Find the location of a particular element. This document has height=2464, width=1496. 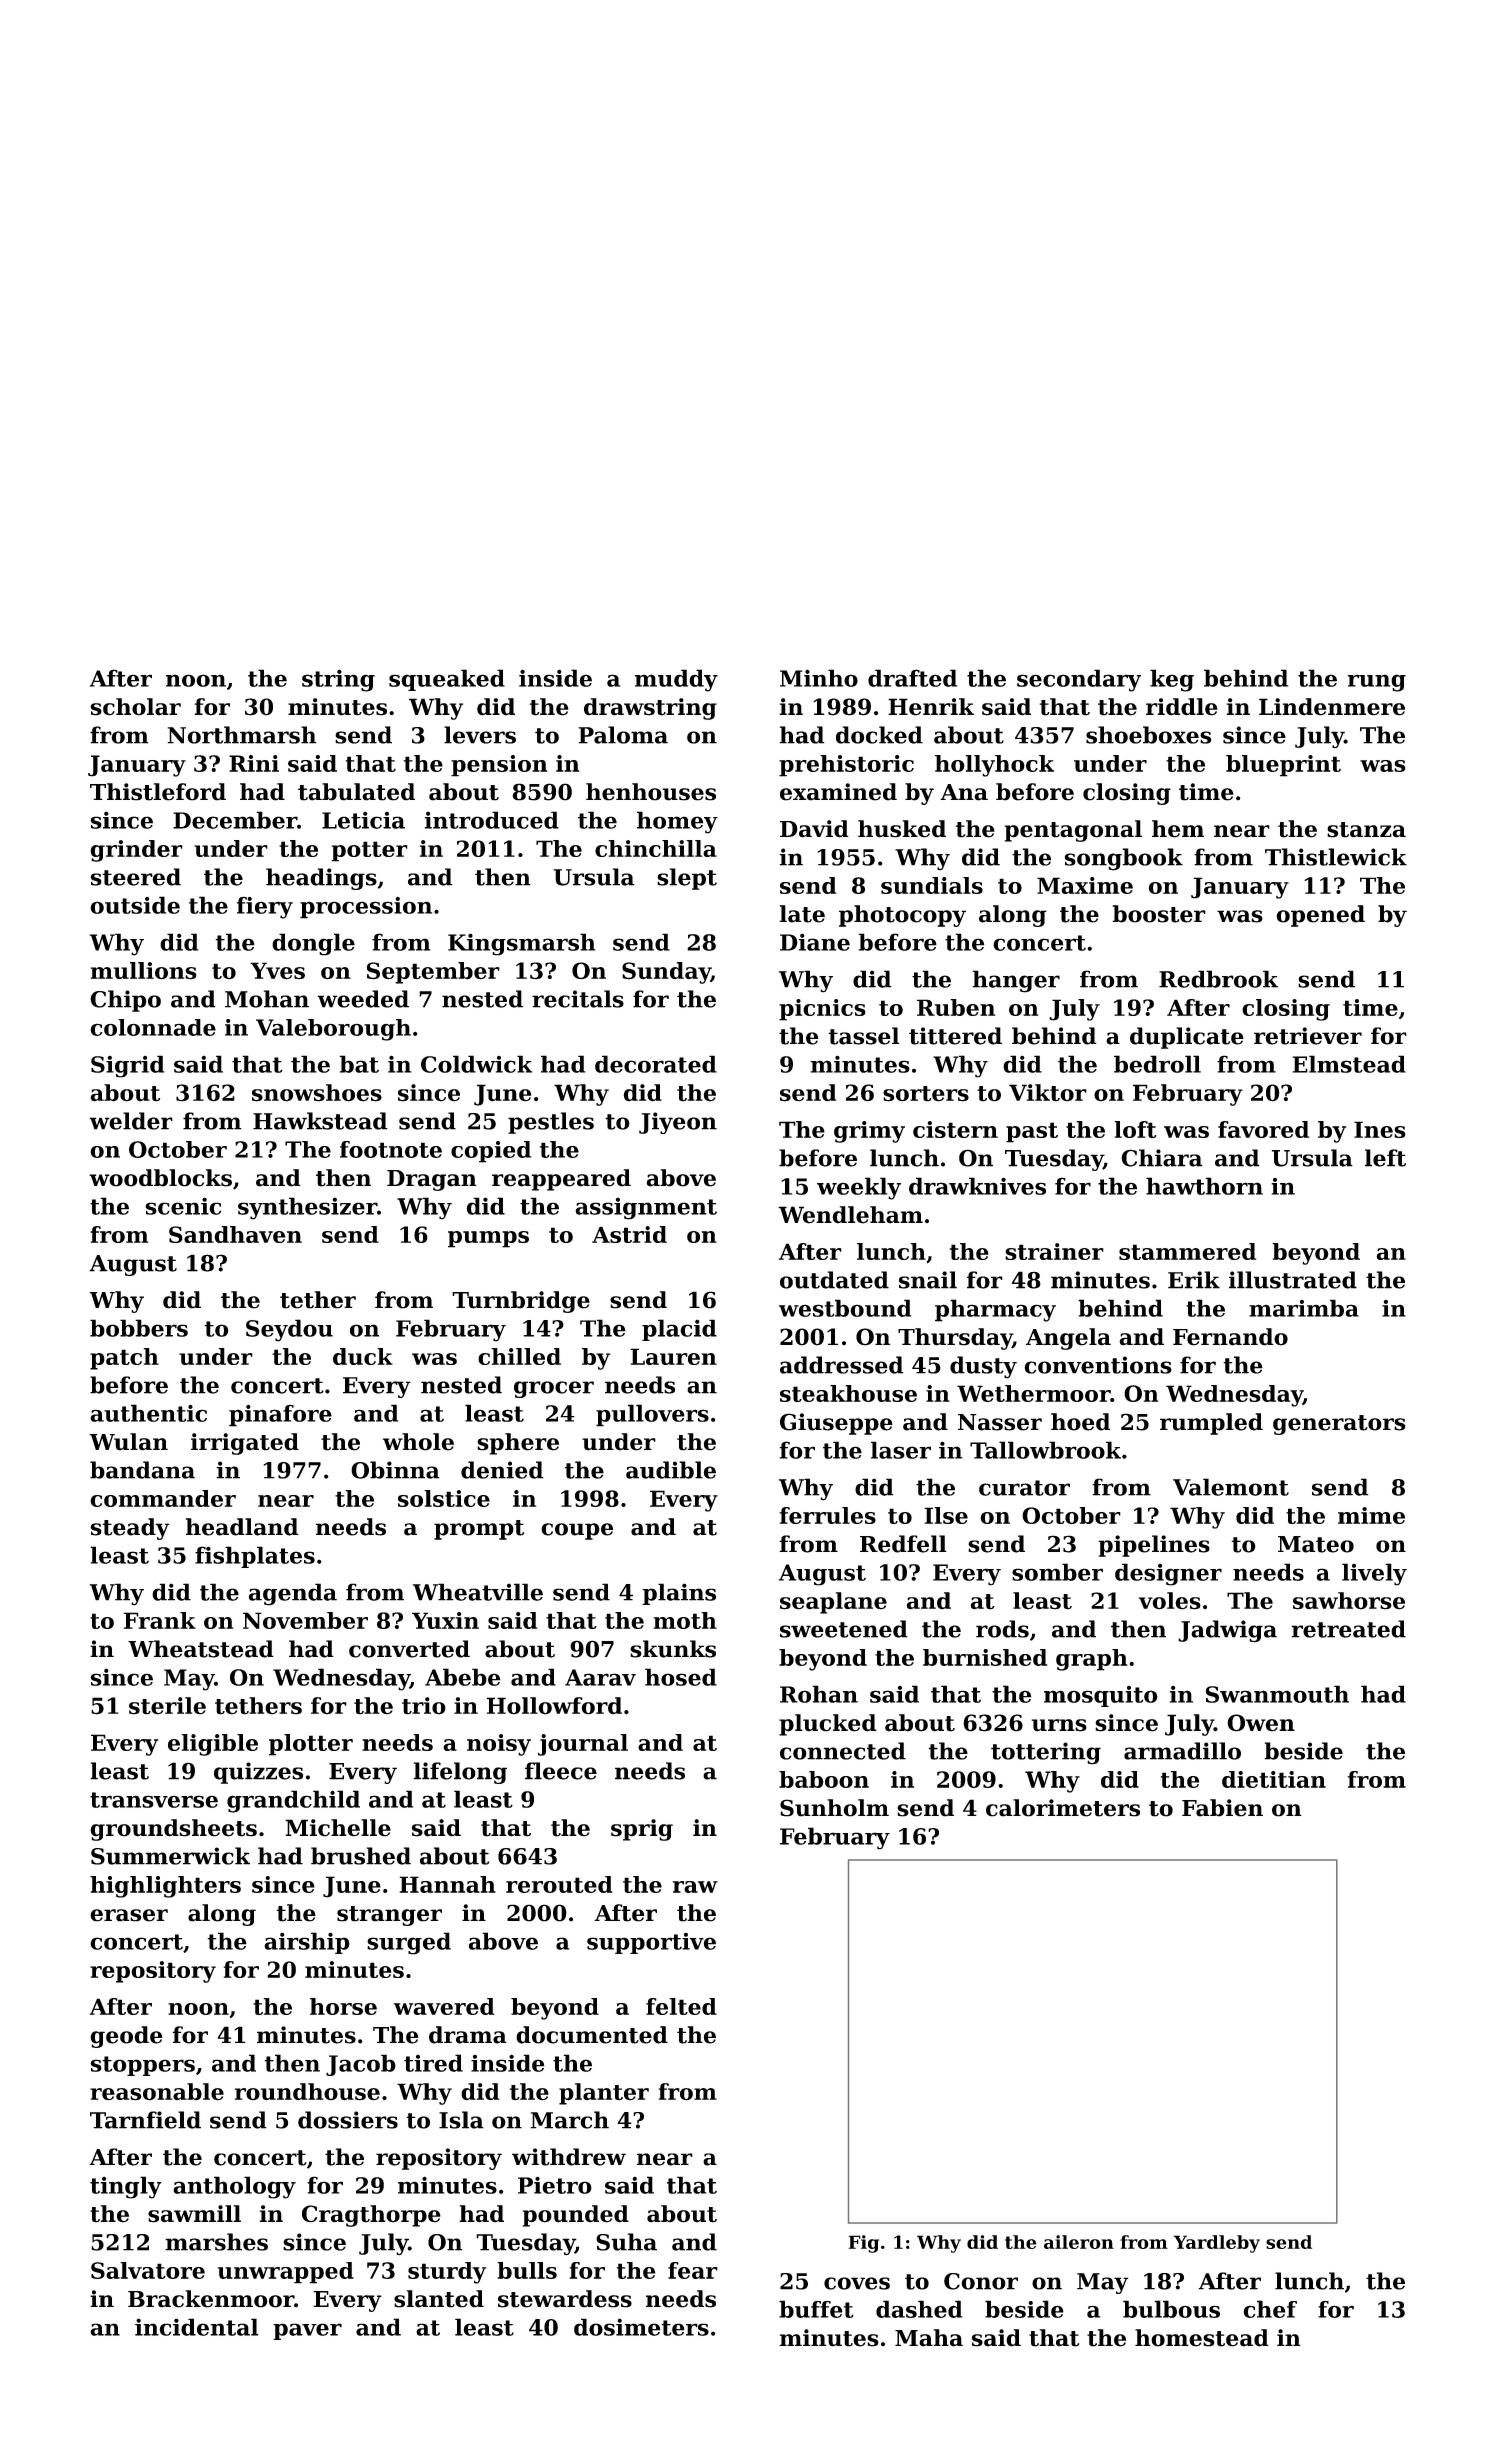

tottering is located at coordinates (1046, 1753).
